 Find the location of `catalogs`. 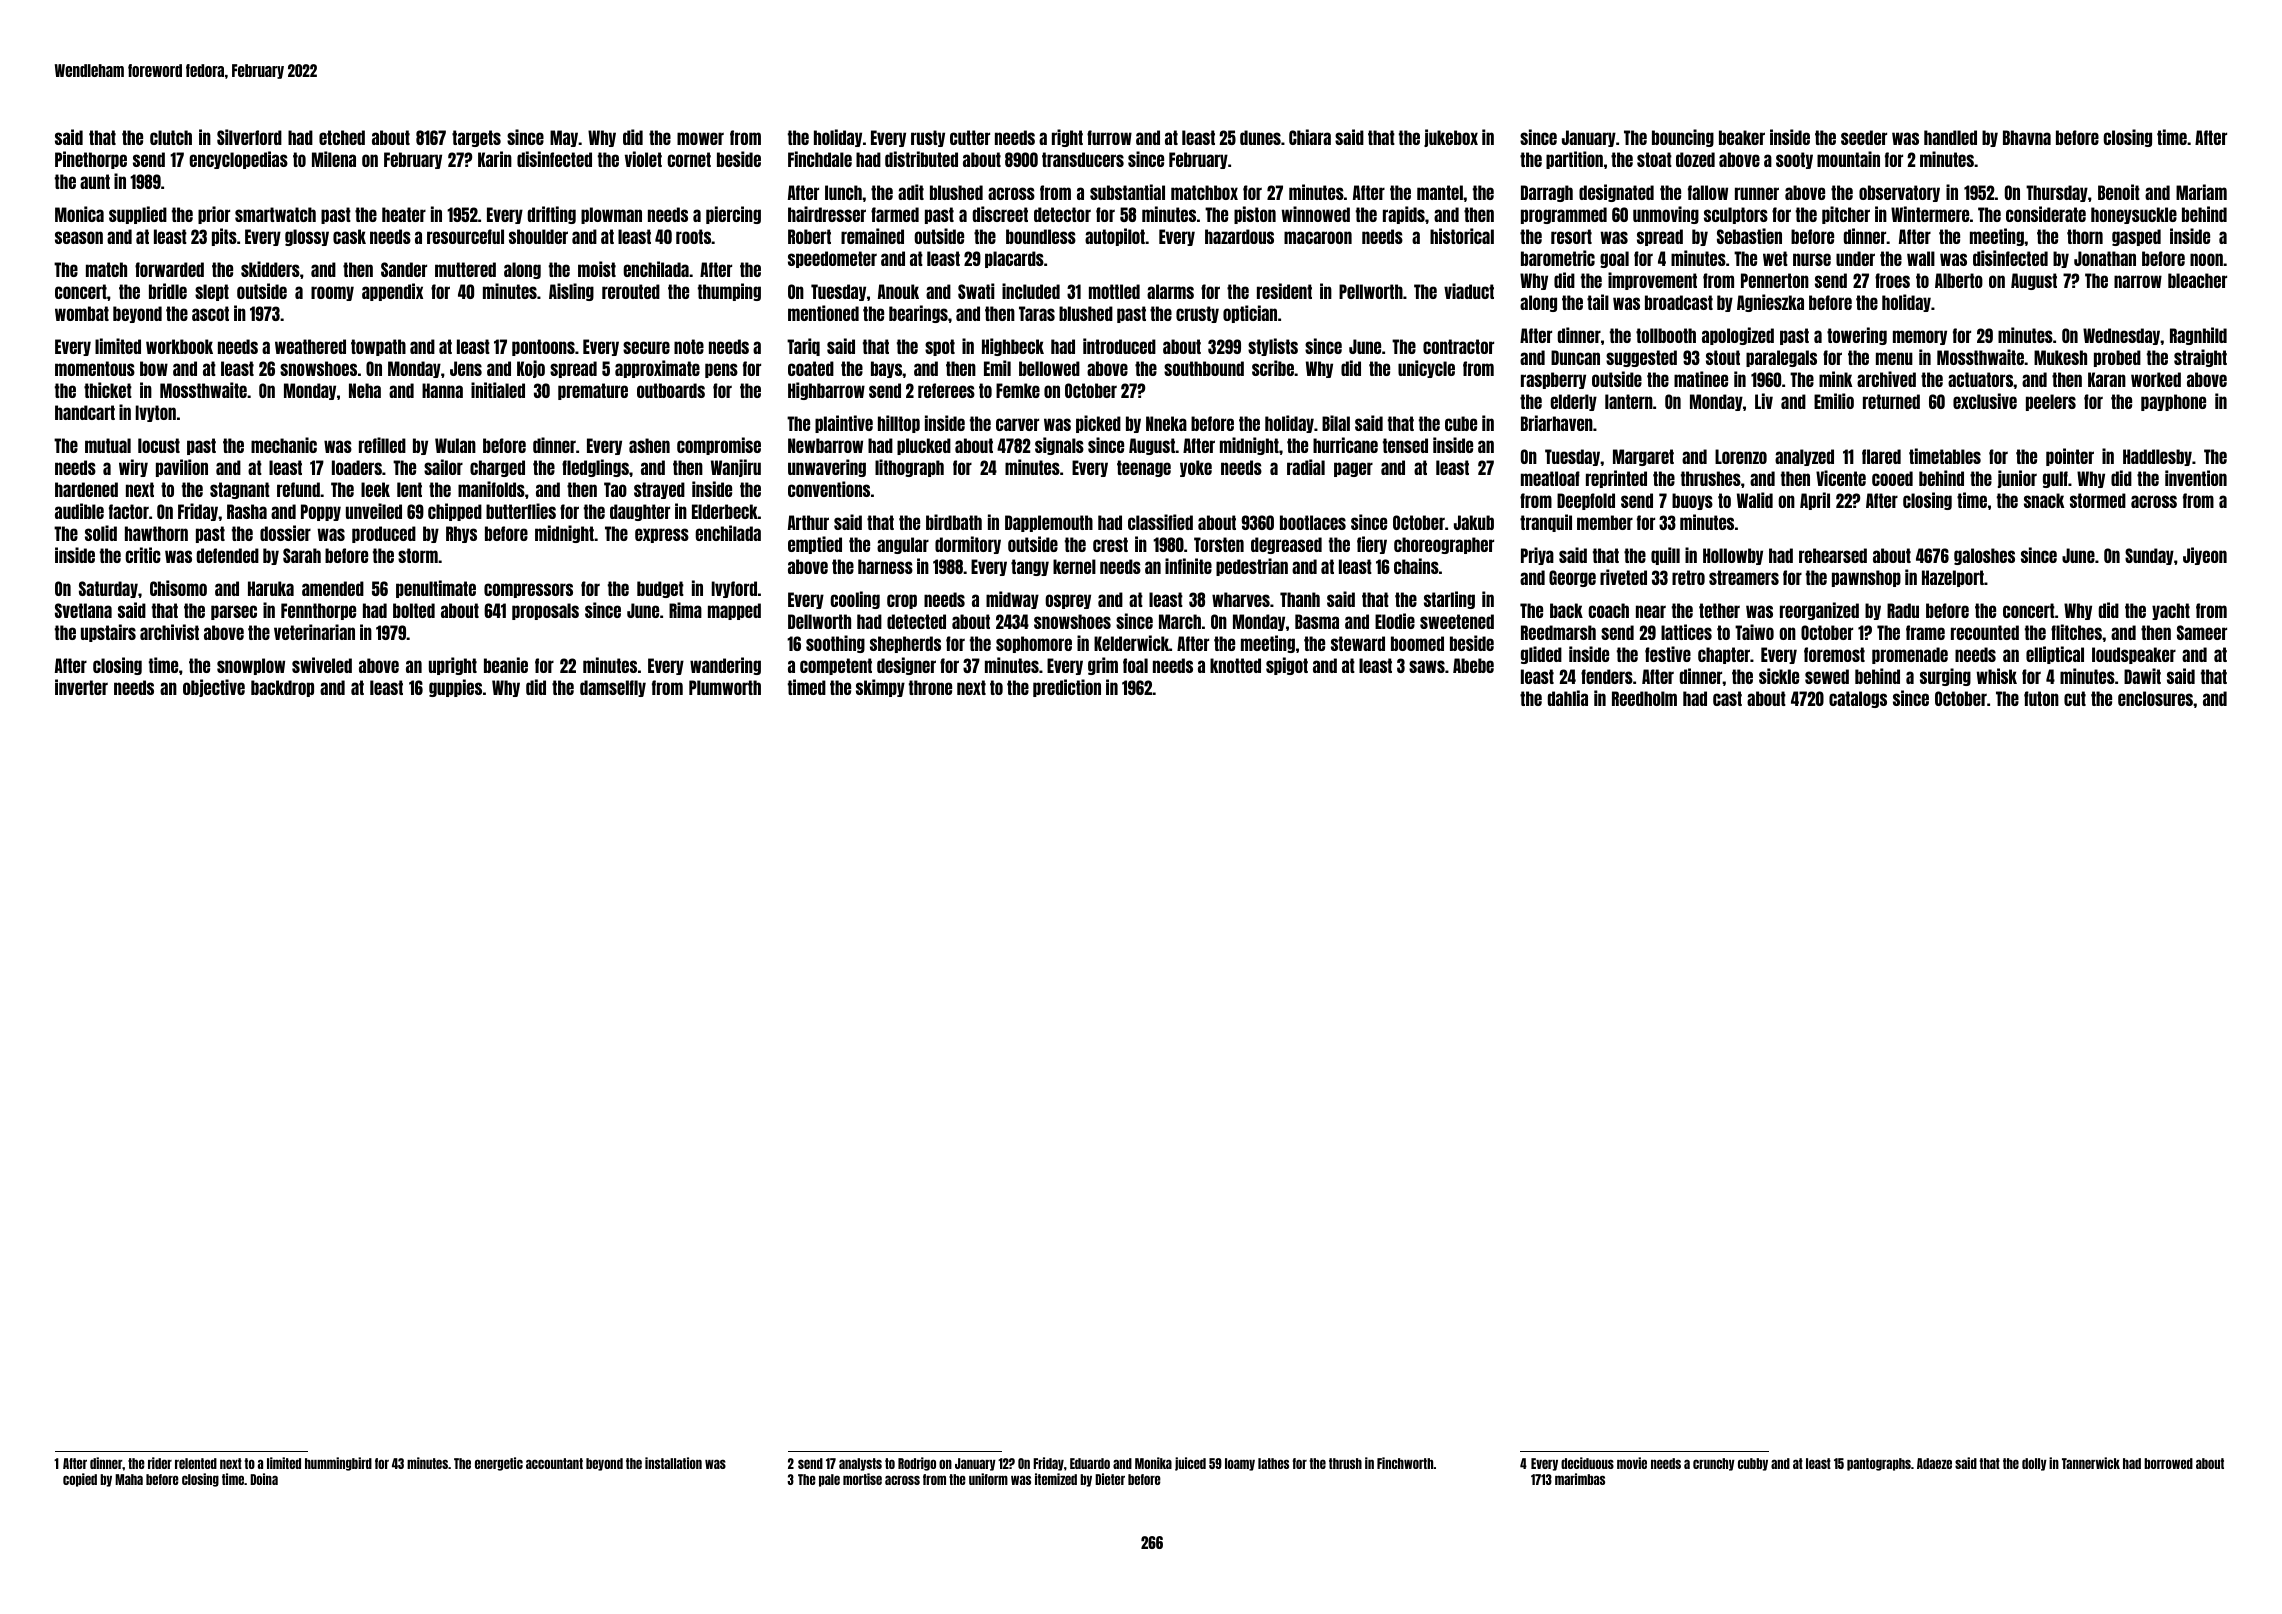

catalogs is located at coordinates (1858, 699).
